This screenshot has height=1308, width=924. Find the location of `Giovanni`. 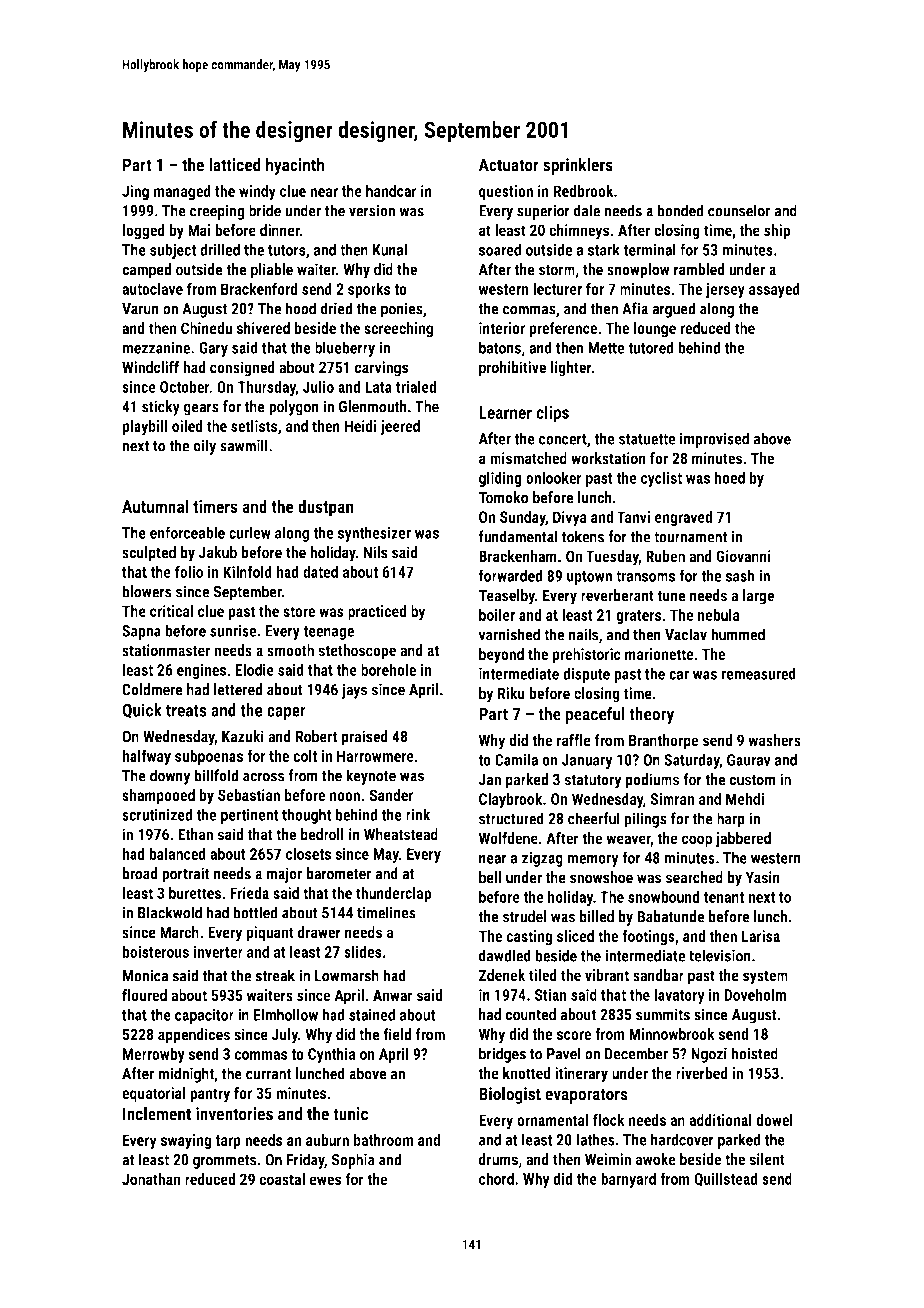

Giovanni is located at coordinates (743, 556).
